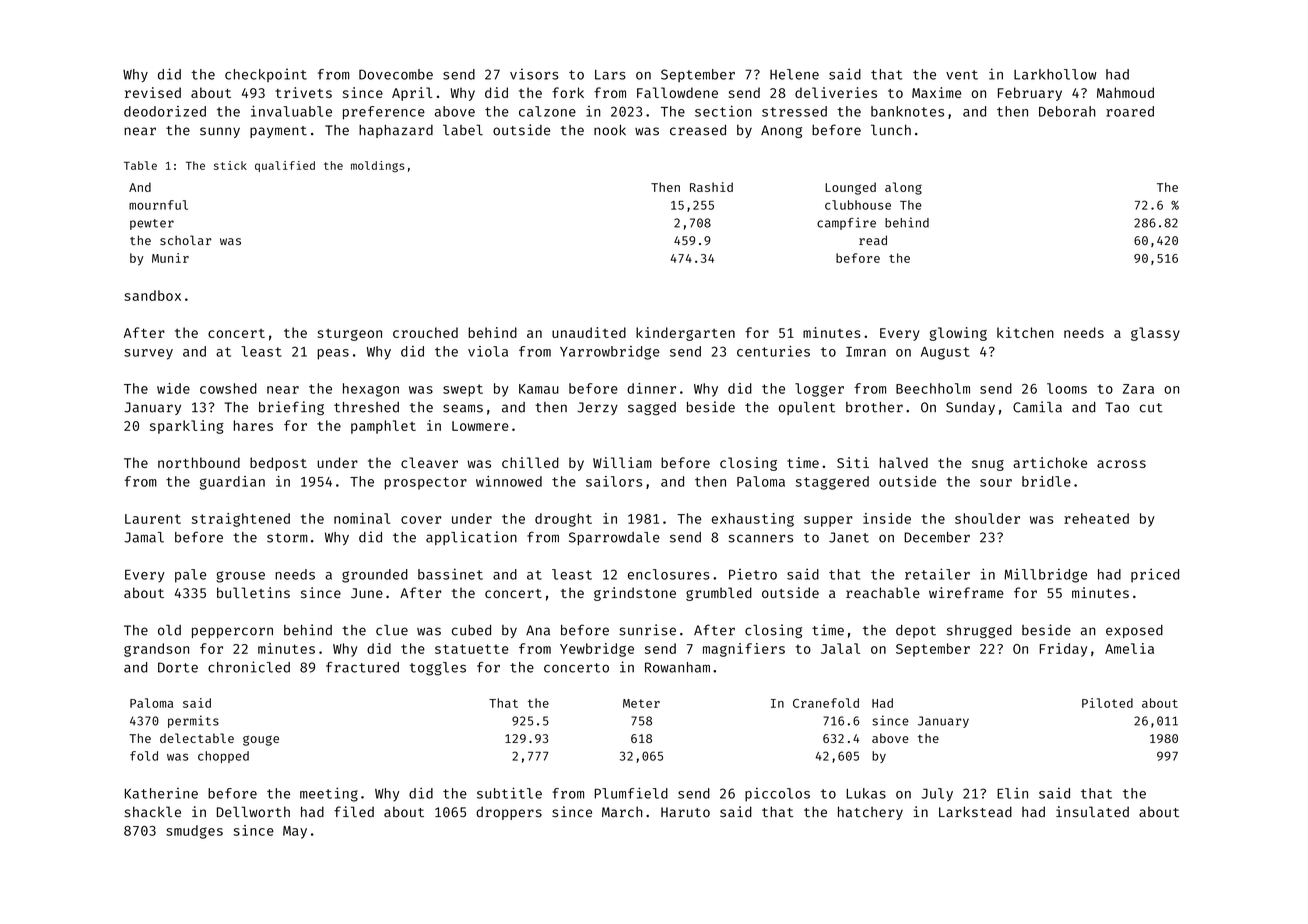 Image resolution: width=1308 pixels, height=924 pixels. Describe the element at coordinates (396, 131) in the screenshot. I see `haphazard` at that location.
